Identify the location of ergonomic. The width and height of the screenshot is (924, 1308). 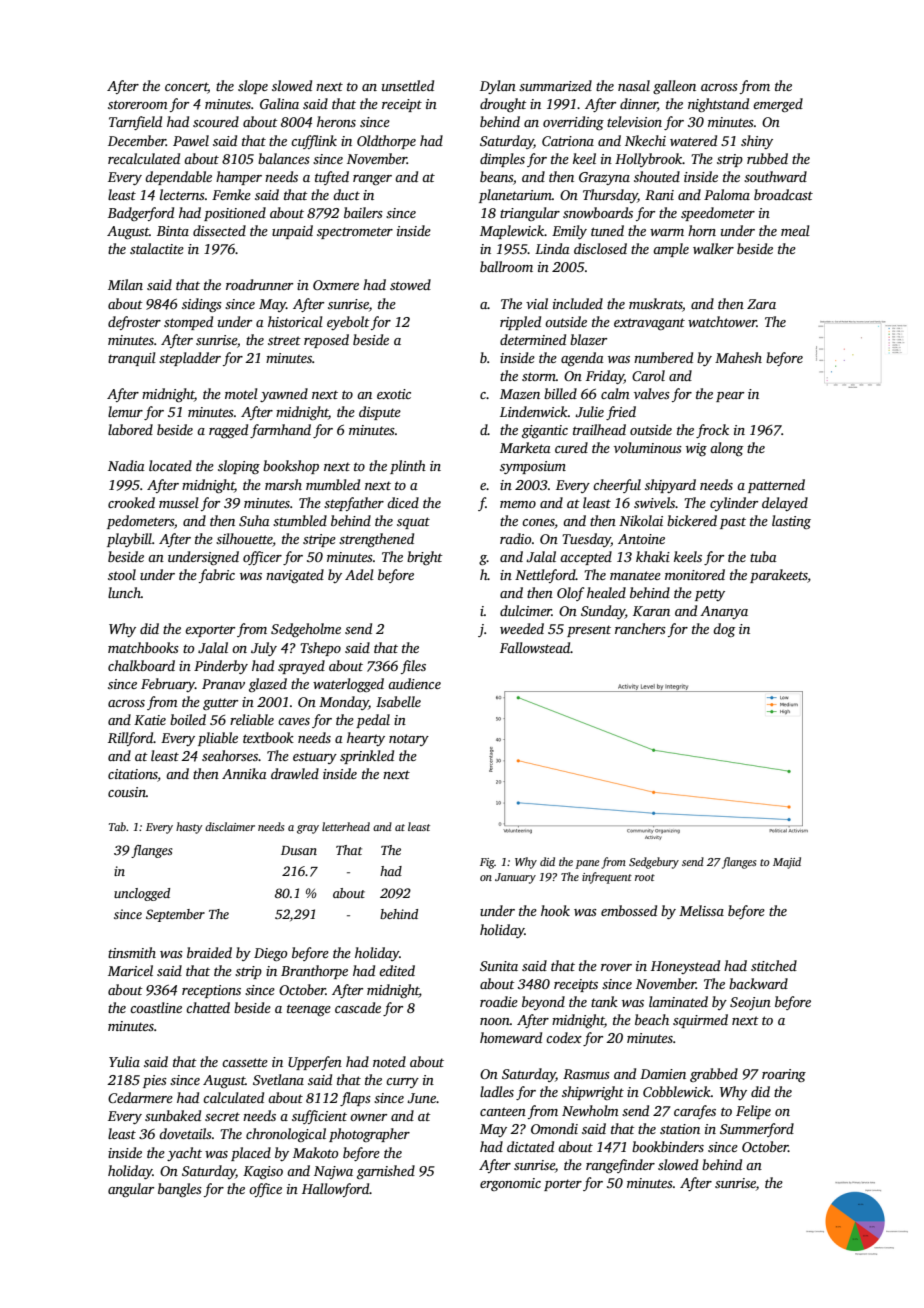
(510, 1184).
